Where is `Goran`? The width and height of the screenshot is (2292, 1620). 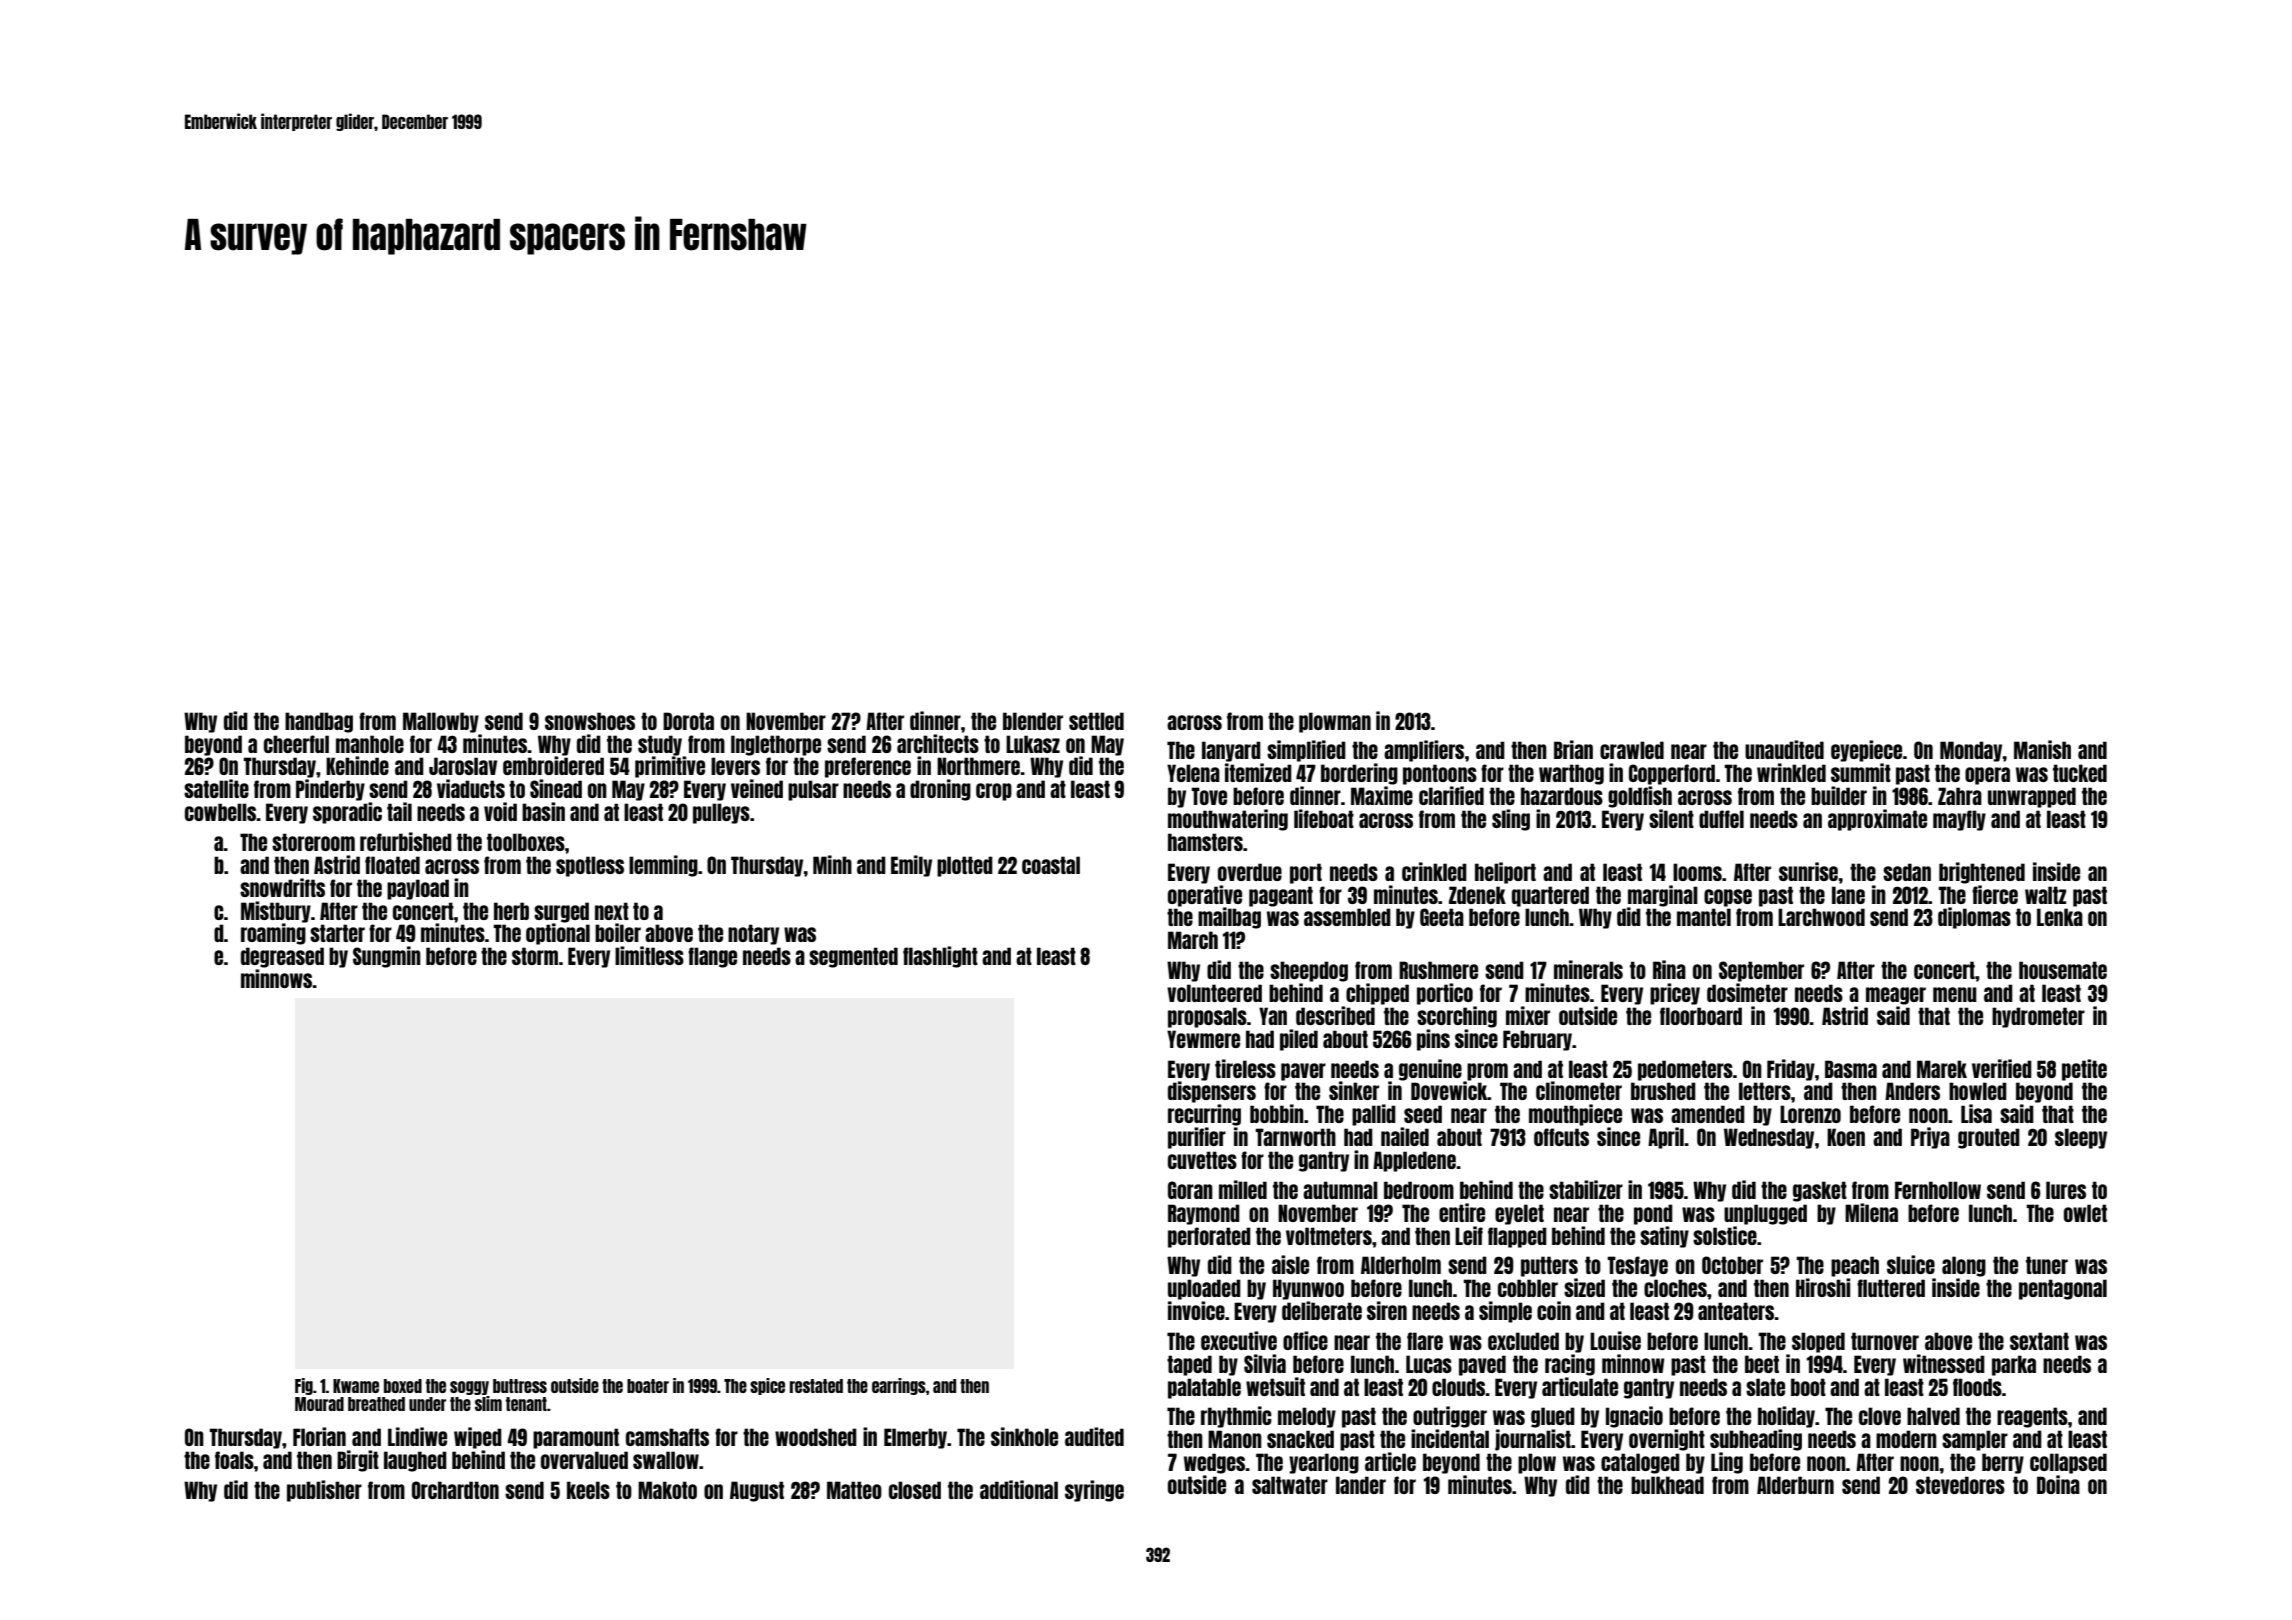 Goran is located at coordinates (1190, 1190).
